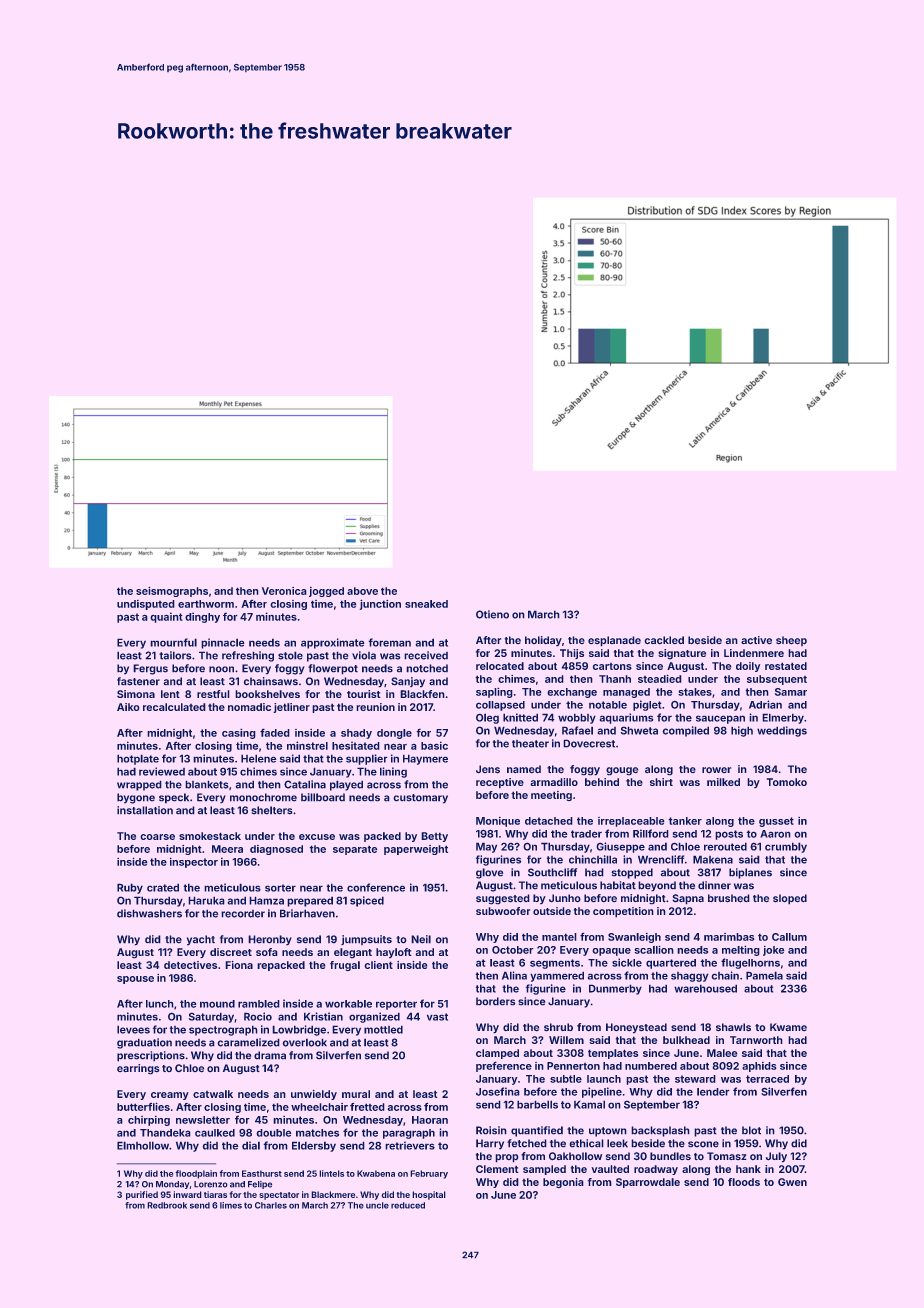  Describe the element at coordinates (631, 822) in the screenshot. I see `irreplaceable` at that location.
